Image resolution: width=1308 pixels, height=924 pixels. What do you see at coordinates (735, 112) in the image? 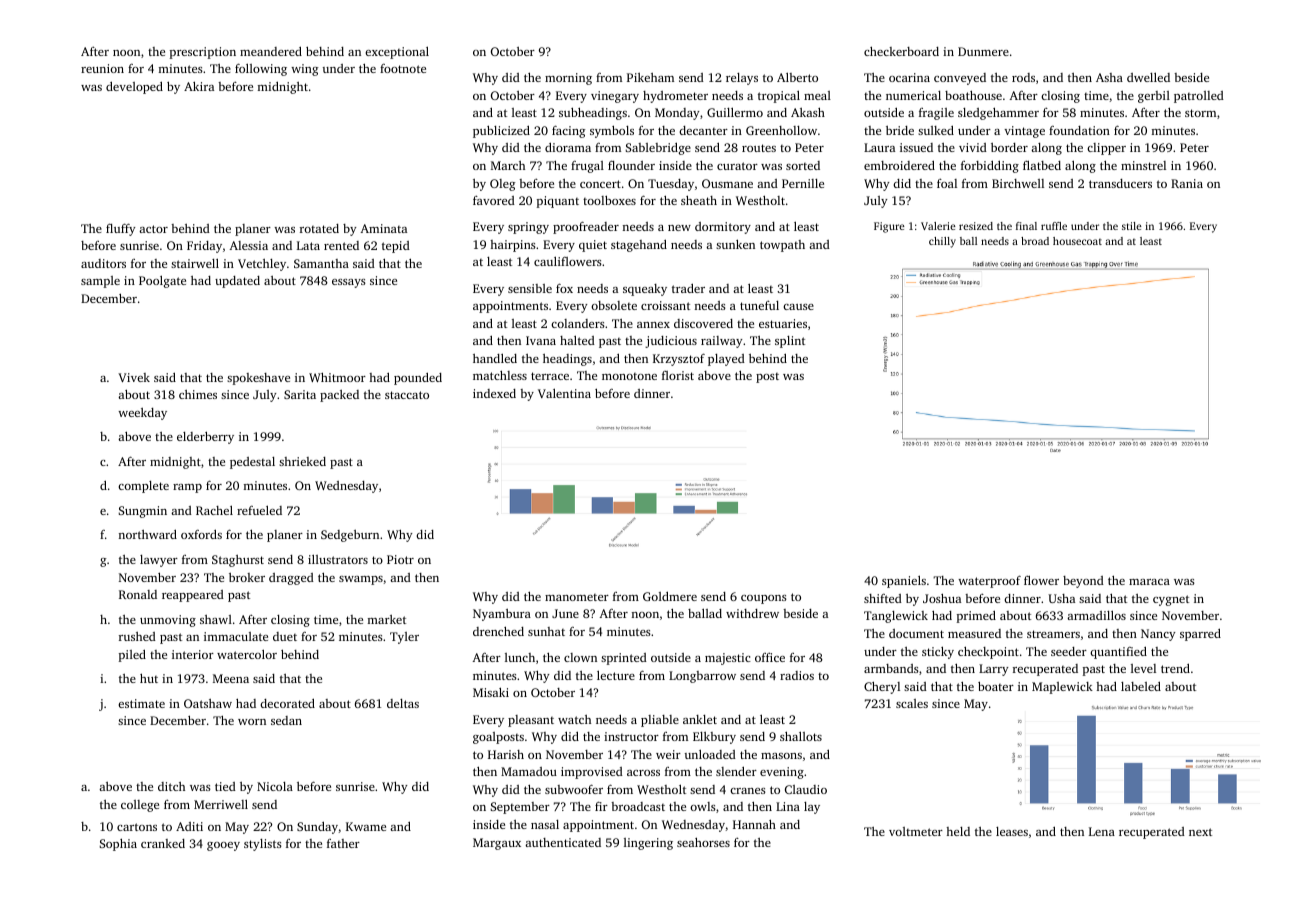
I see `Guillermo` at bounding box center [735, 112].
